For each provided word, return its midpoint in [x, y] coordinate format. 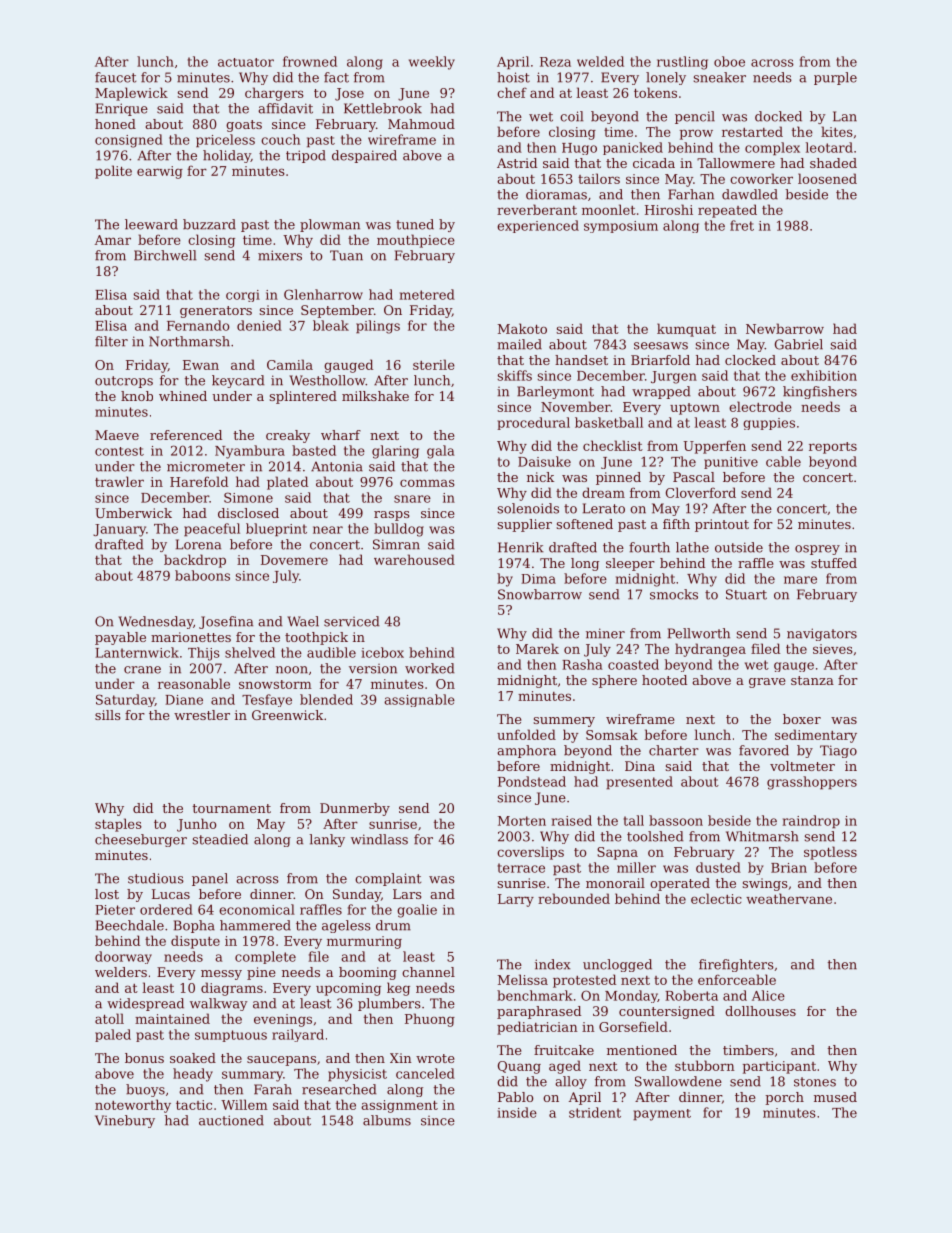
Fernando [198, 325]
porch [784, 1098]
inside [517, 1112]
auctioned [231, 1120]
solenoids [528, 508]
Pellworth [699, 633]
